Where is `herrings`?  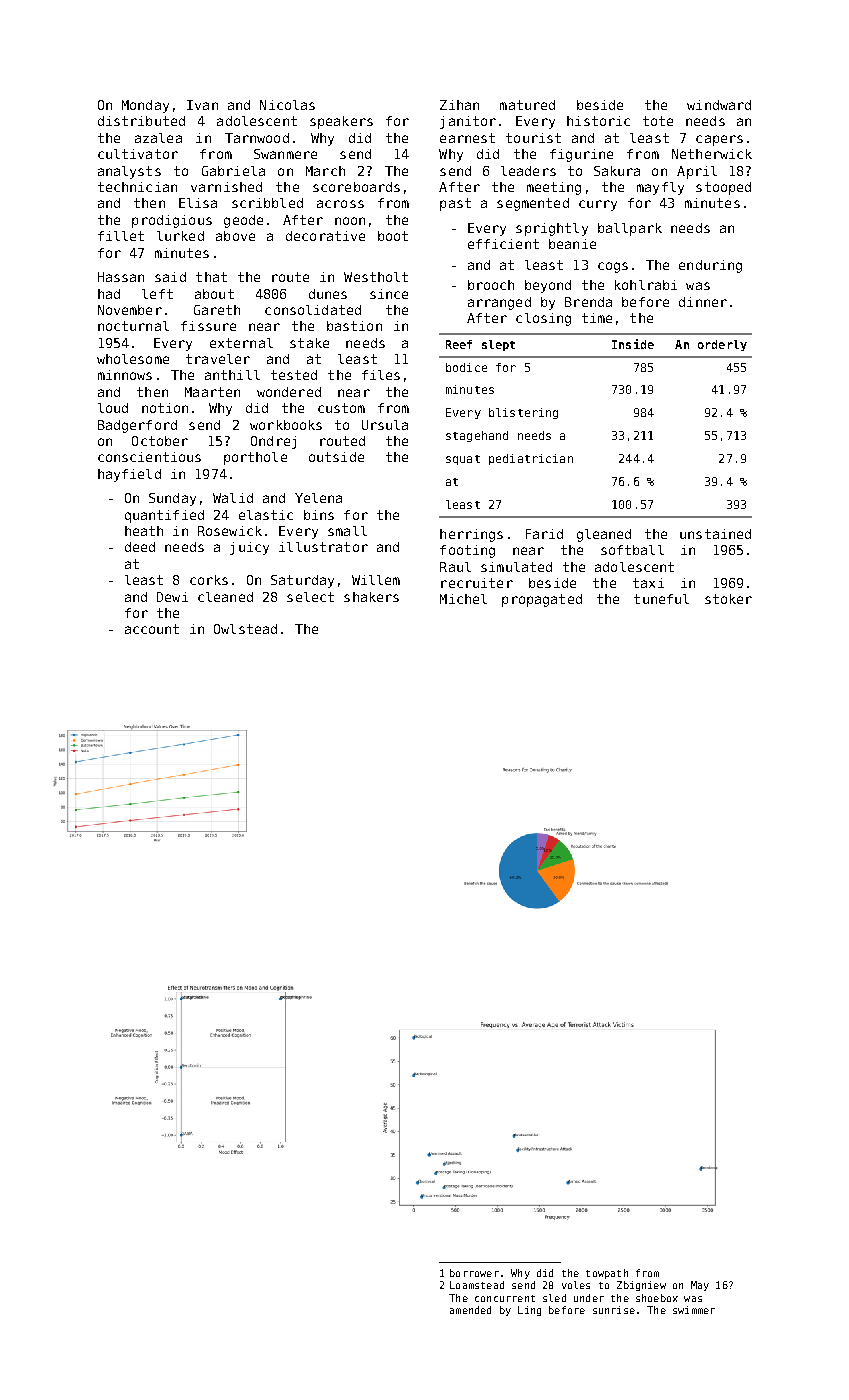
herrings is located at coordinates (471, 535).
